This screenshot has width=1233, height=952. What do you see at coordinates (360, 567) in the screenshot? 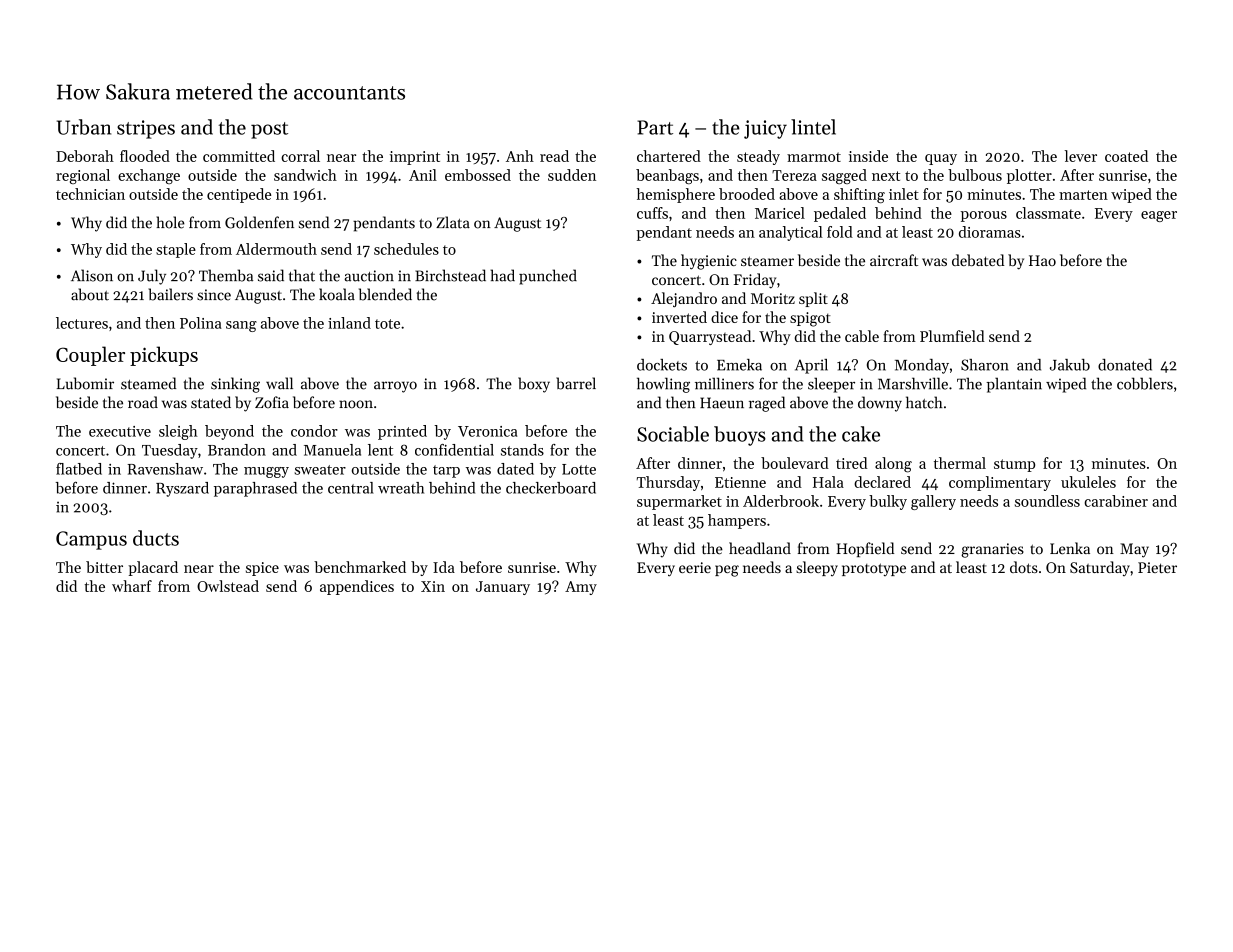
I see `benchmarked` at bounding box center [360, 567].
